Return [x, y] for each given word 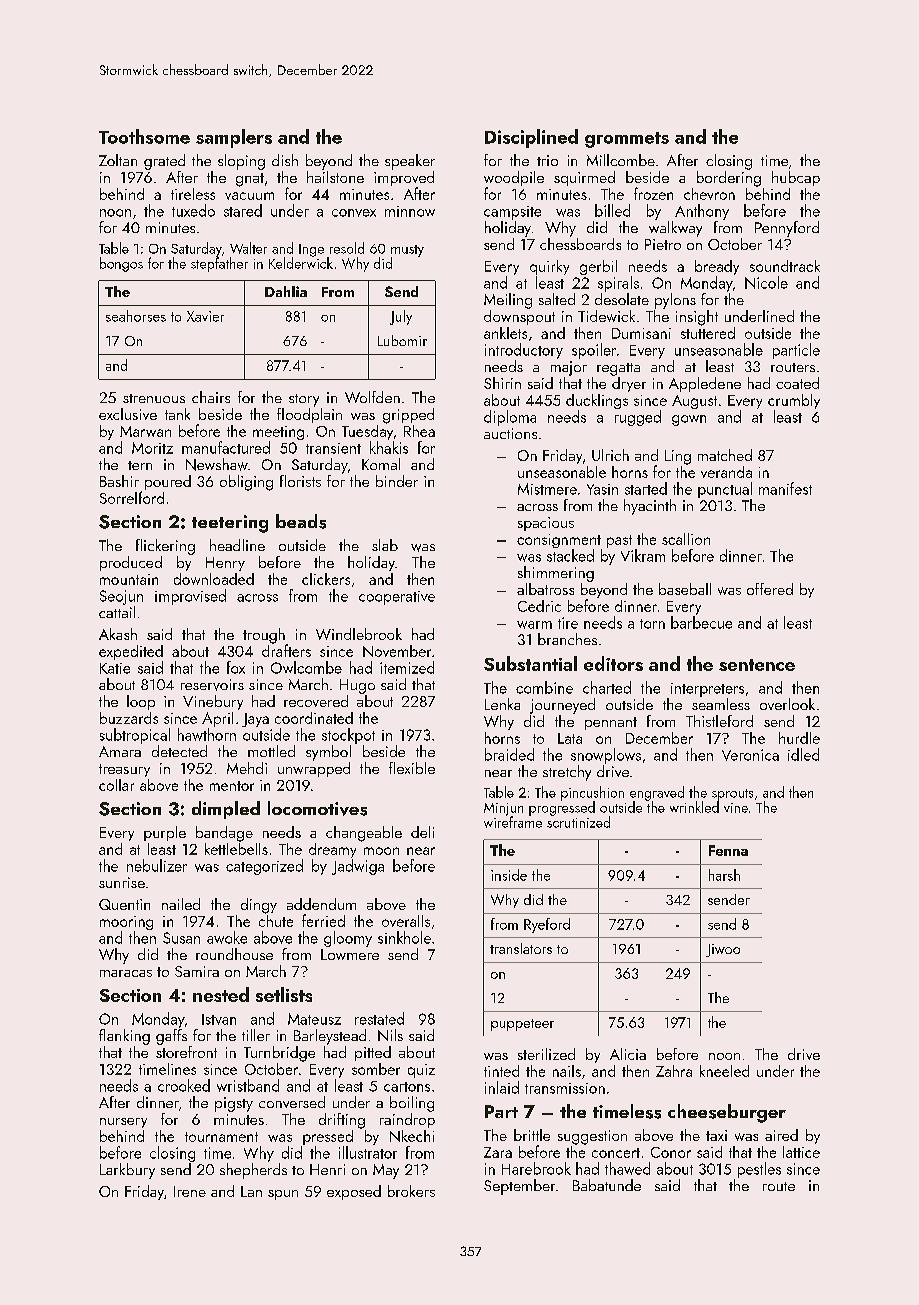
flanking [124, 1037]
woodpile [514, 178]
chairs [211, 397]
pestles [759, 1170]
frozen [653, 193]
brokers [411, 1191]
